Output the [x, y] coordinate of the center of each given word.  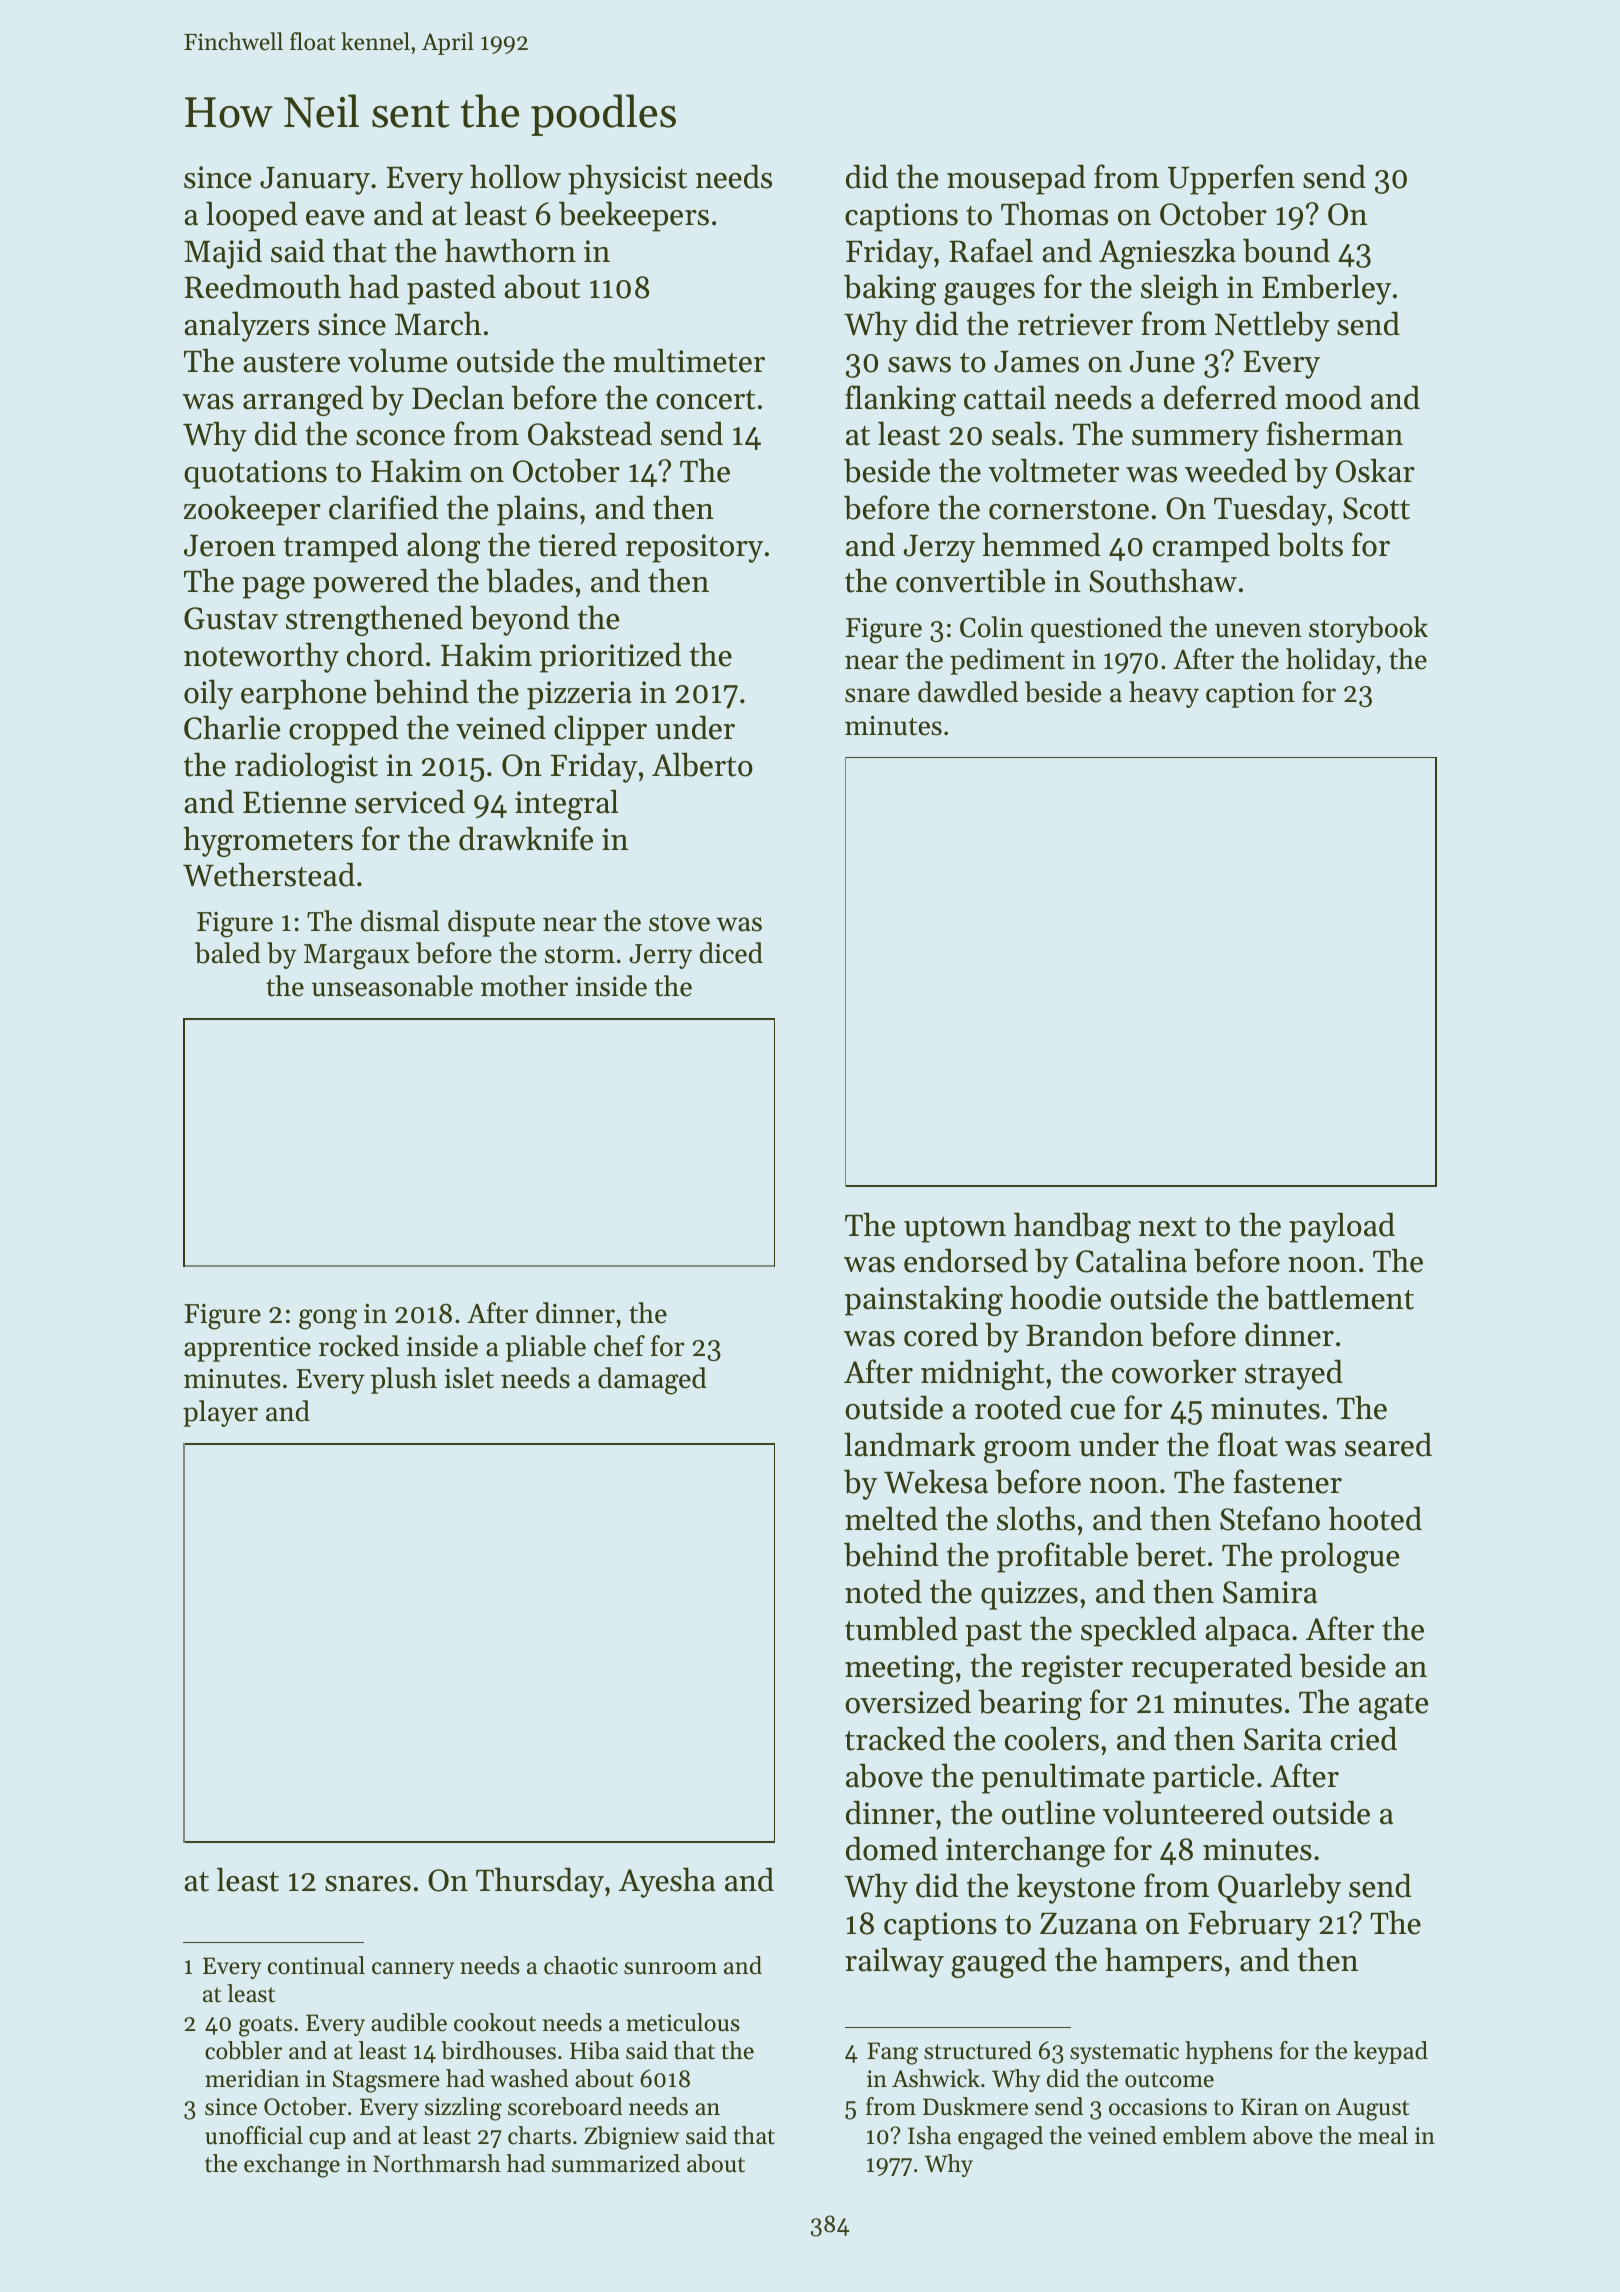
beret [1171, 1554]
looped [251, 216]
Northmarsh [437, 2163]
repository [694, 548]
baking [890, 289]
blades [529, 580]
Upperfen [1231, 179]
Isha [929, 2135]
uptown [955, 1230]
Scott [1376, 508]
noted [883, 1591]
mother [524, 986]
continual [316, 1965]
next [1168, 1227]
